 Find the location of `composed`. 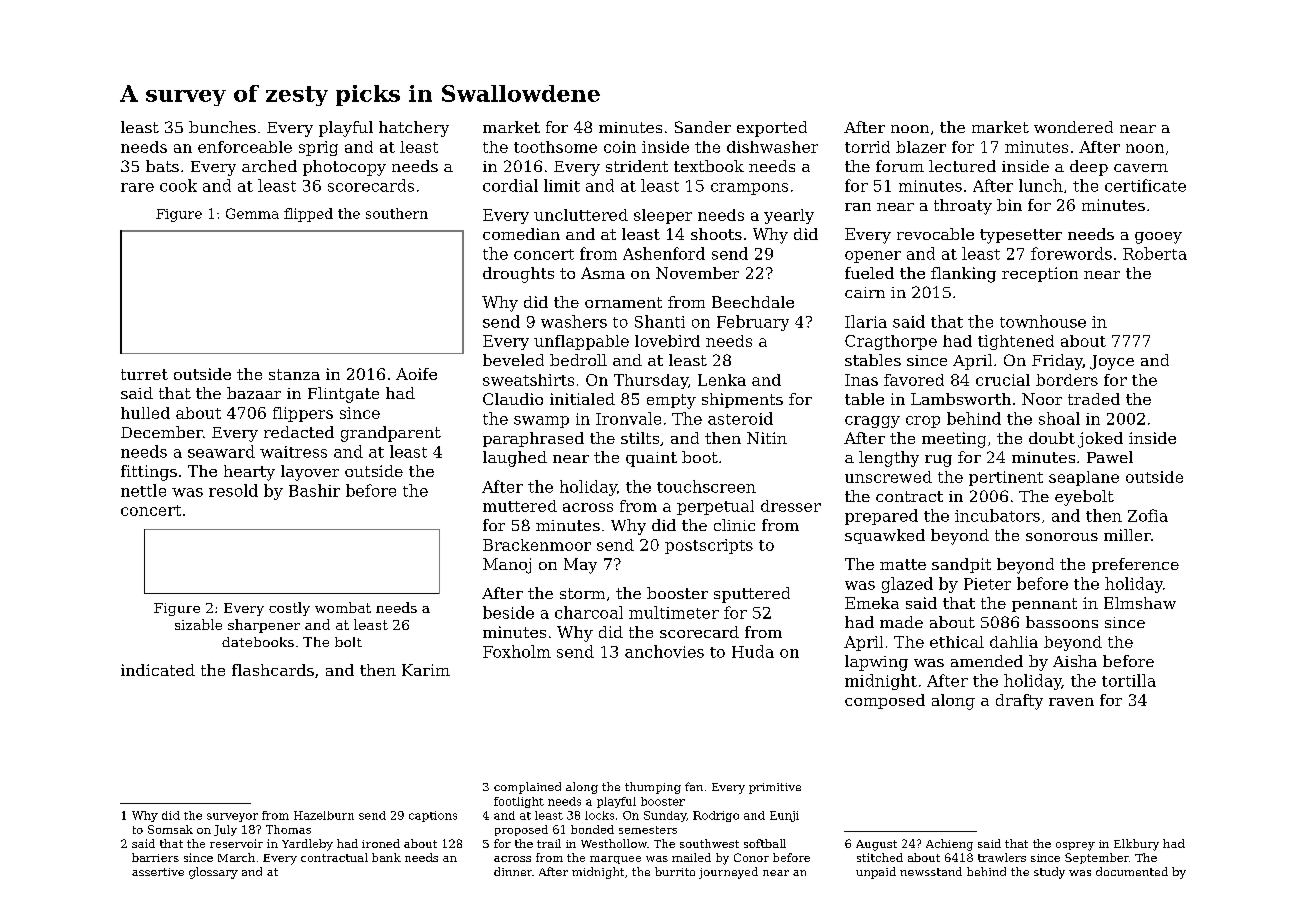

composed is located at coordinates (885, 701).
